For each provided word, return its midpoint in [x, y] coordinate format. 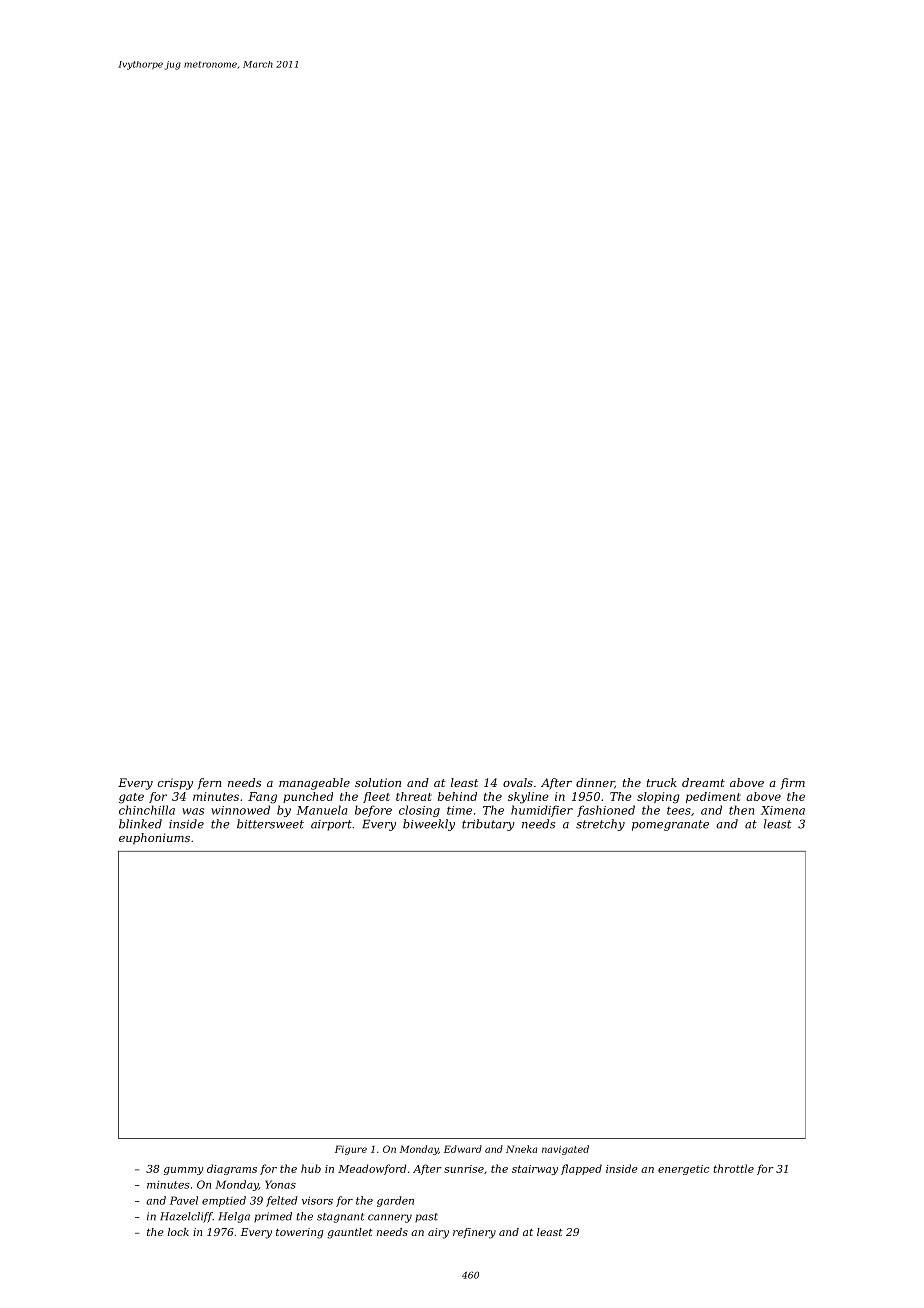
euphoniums [154, 839]
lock [178, 1232]
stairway [535, 1170]
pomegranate [670, 825]
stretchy [600, 825]
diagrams [232, 1169]
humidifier [542, 811]
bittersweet [270, 824]
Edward [463, 1149]
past [426, 1217]
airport [331, 825]
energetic [683, 1170]
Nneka [521, 1149]
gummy [184, 1171]
